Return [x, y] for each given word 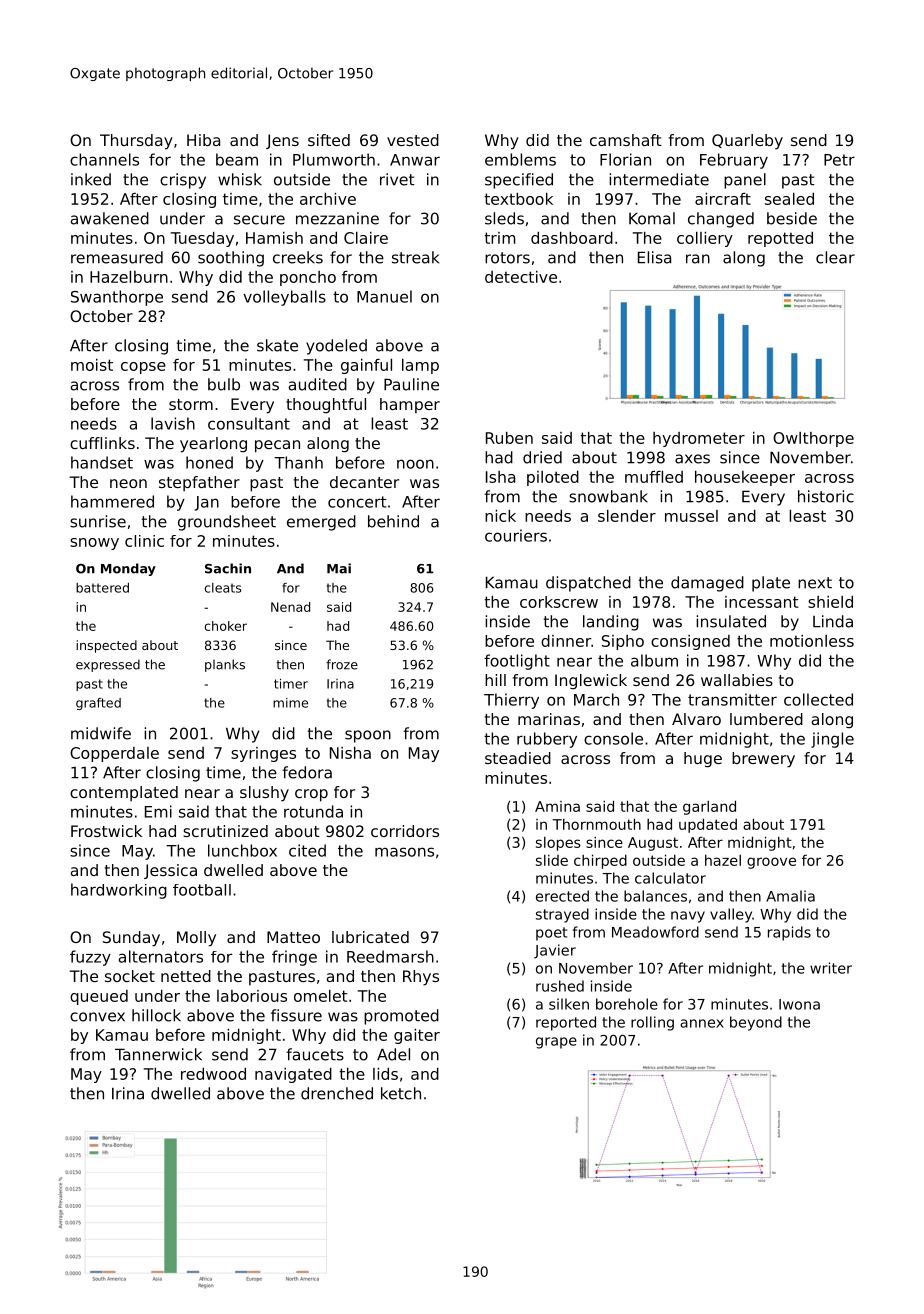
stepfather [199, 483]
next [815, 583]
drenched [337, 1093]
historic [826, 496]
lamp [420, 366]
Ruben [509, 438]
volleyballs [284, 298]
